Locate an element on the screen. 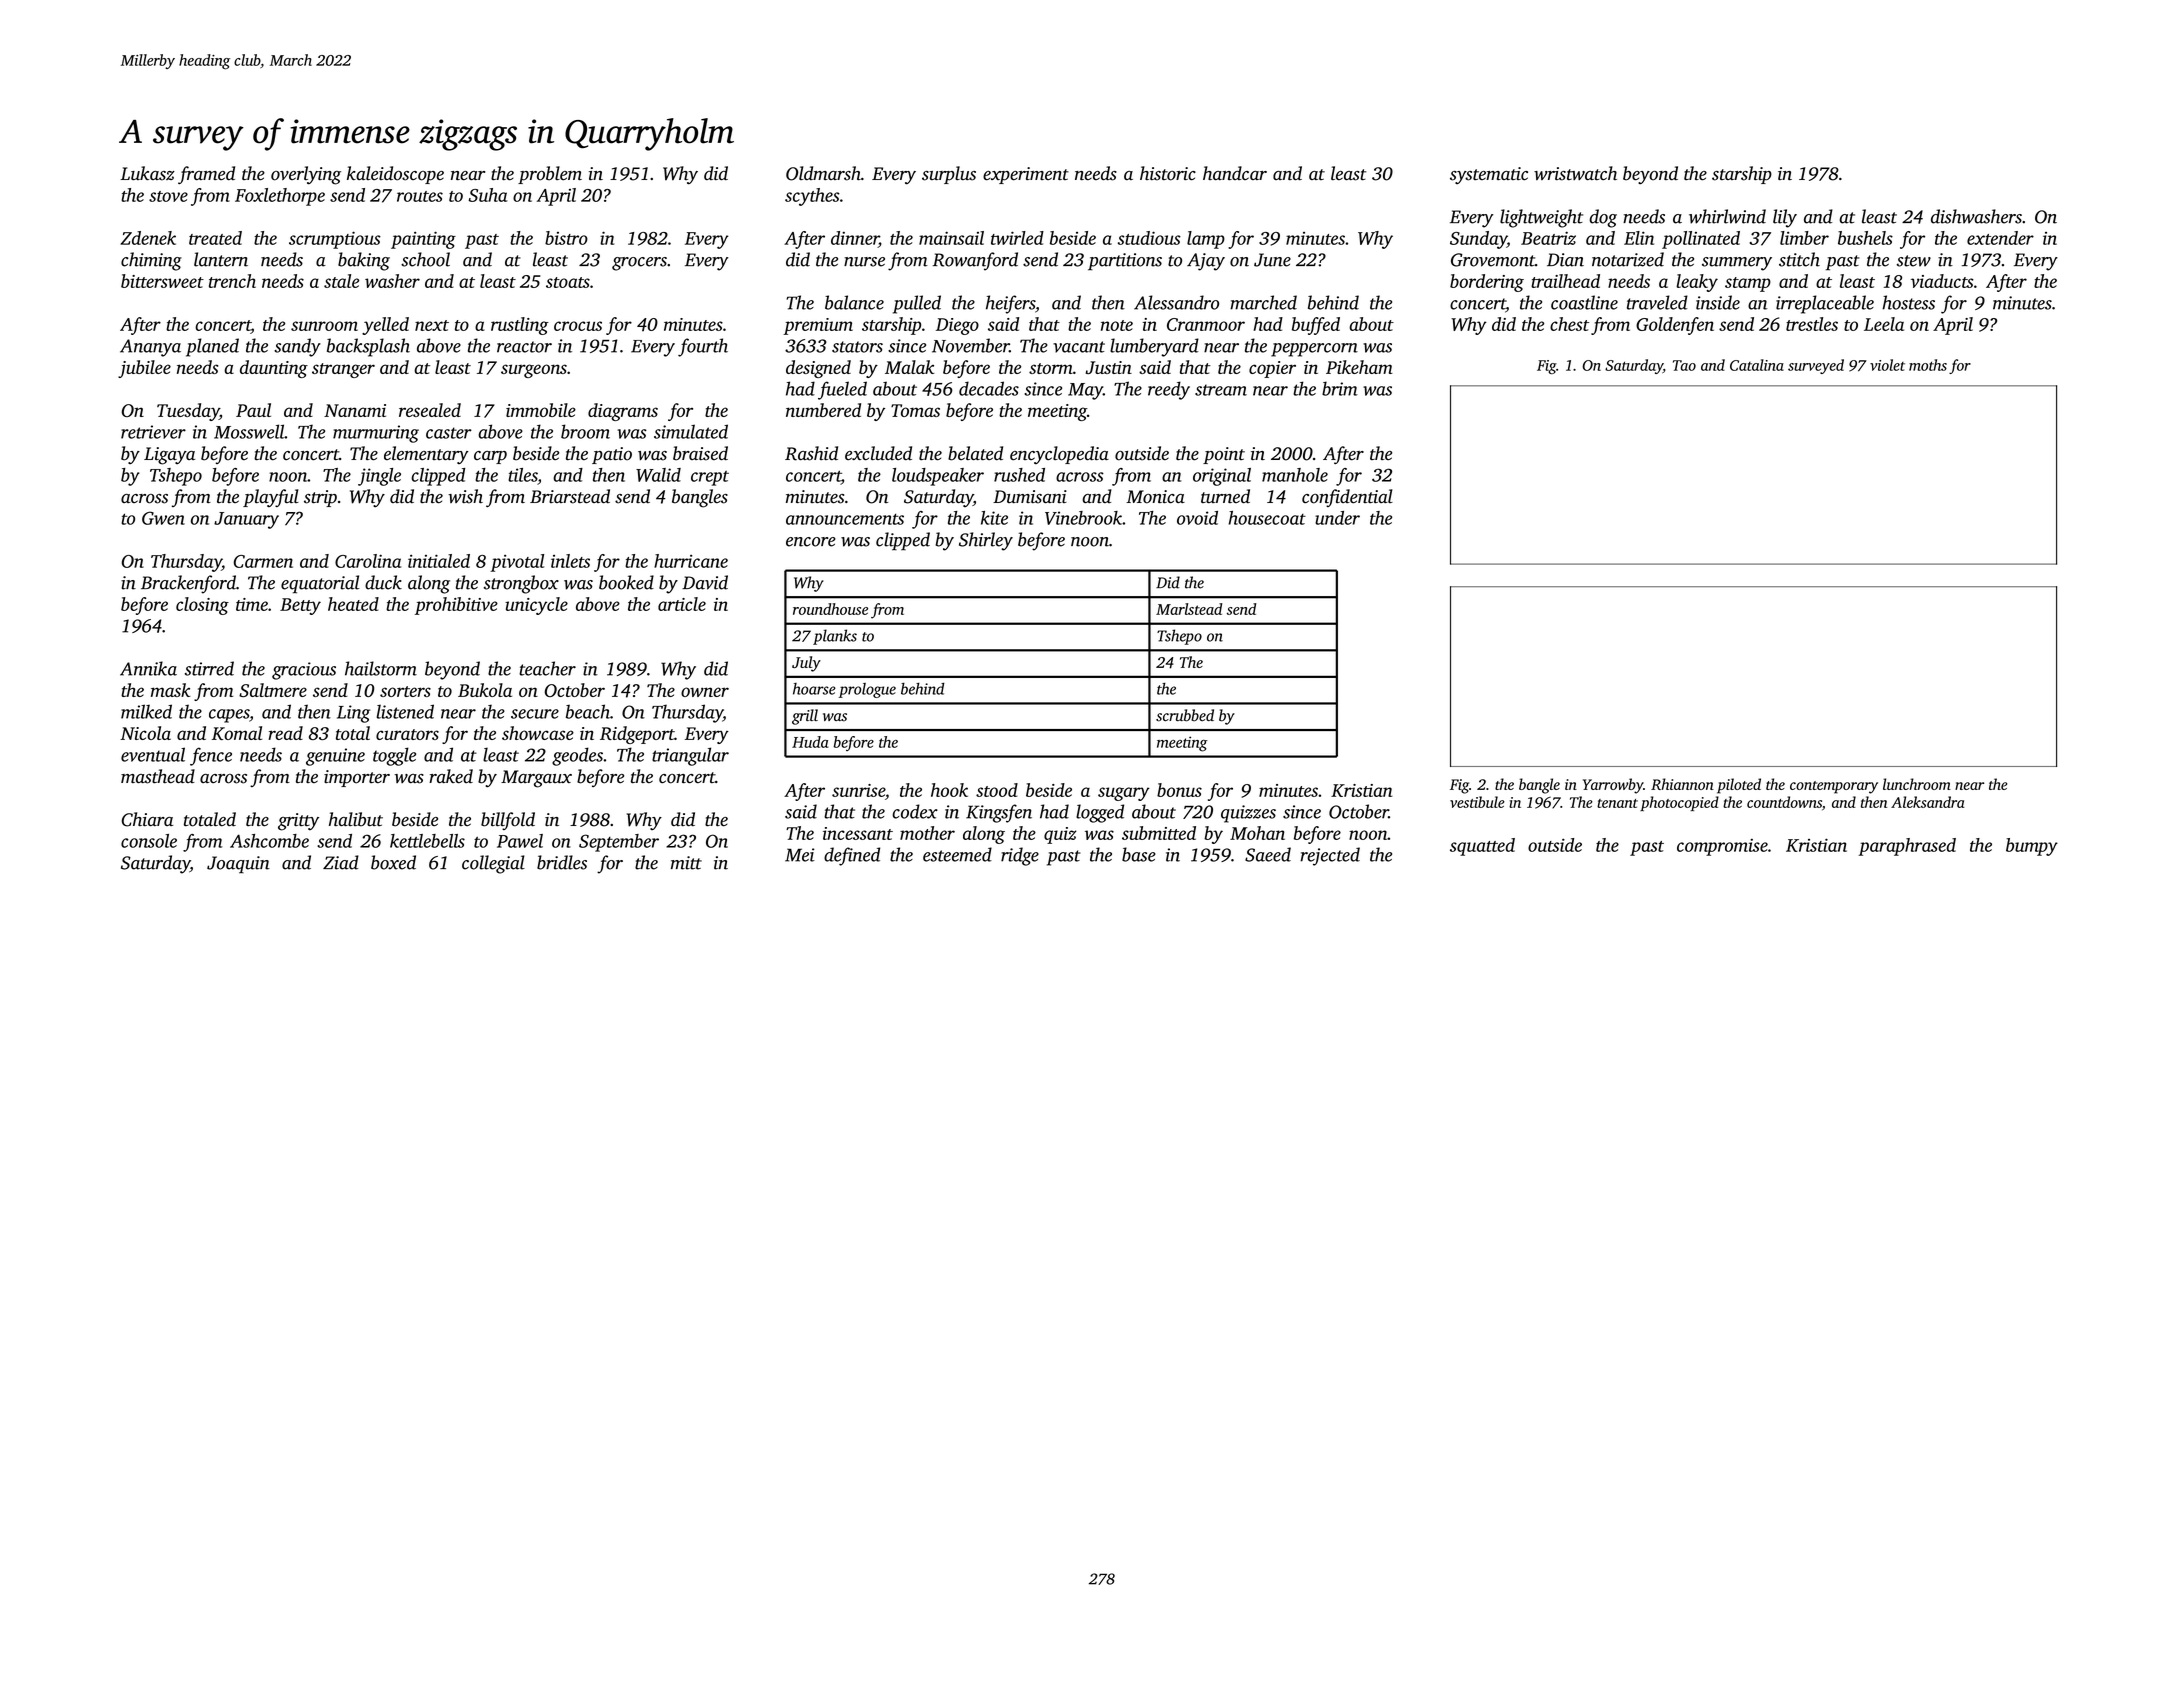  wristwatch is located at coordinates (1575, 173).
